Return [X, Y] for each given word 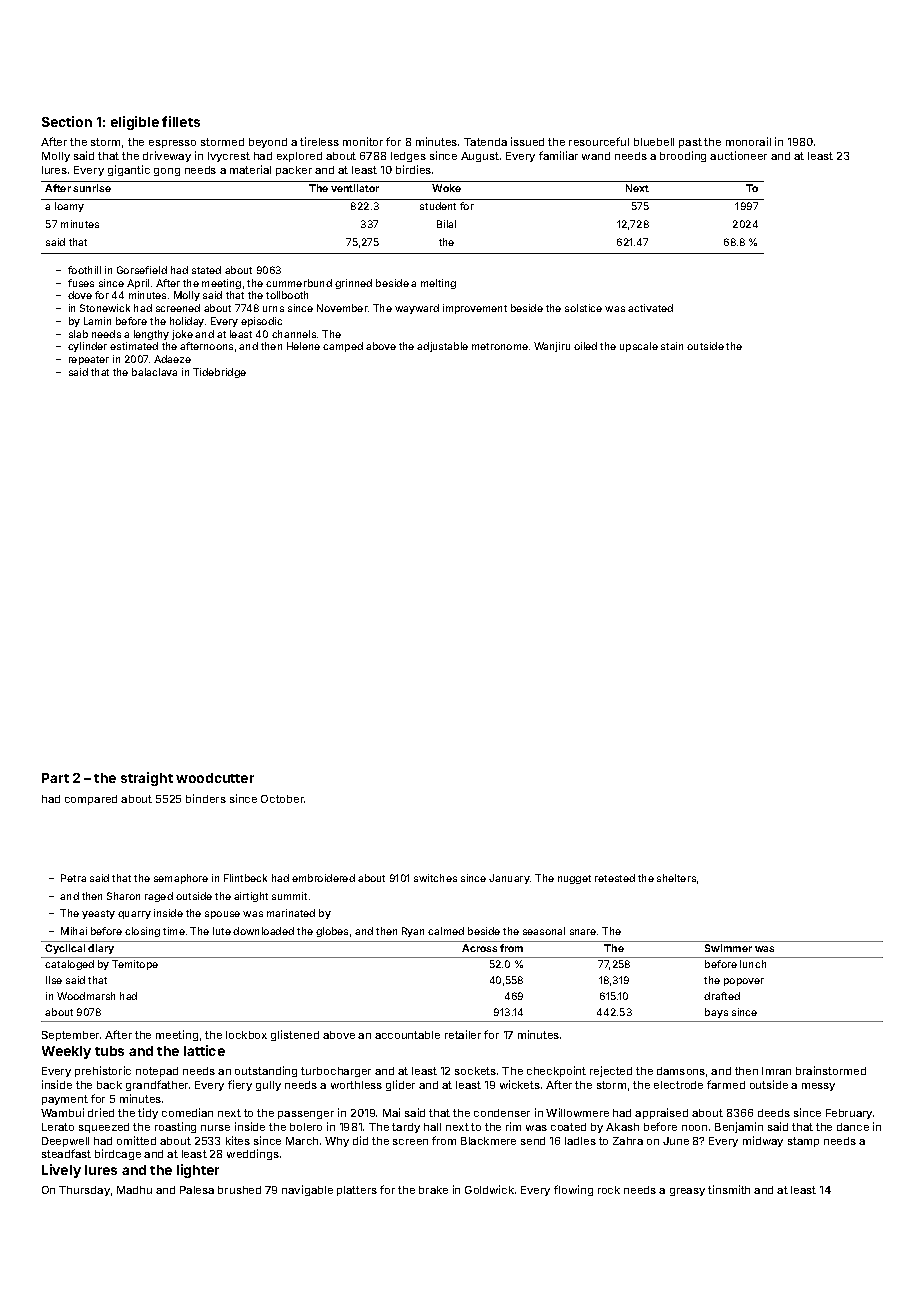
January [509, 879]
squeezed [104, 1128]
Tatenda [485, 142]
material [250, 169]
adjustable [442, 347]
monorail [748, 141]
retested [615, 878]
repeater [89, 360]
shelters [676, 878]
